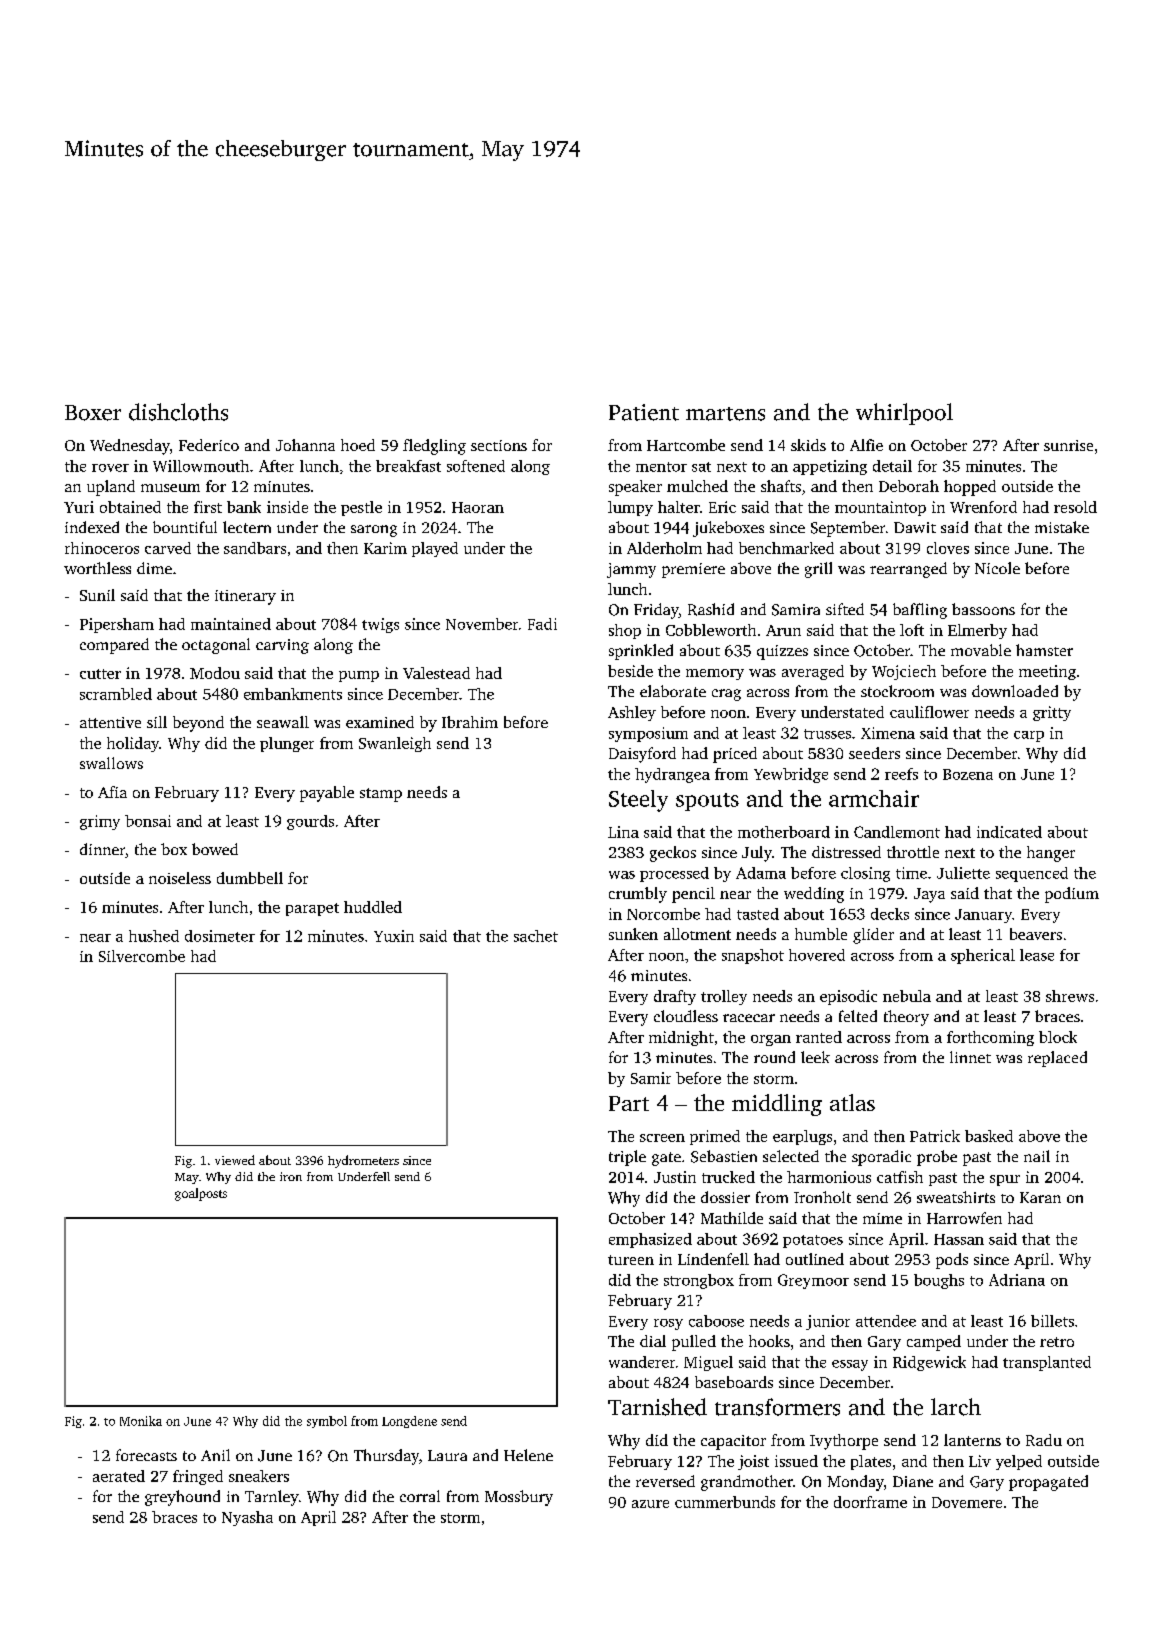 The width and height of the screenshot is (1166, 1649). What do you see at coordinates (250, 878) in the screenshot?
I see `dumbbell` at bounding box center [250, 878].
